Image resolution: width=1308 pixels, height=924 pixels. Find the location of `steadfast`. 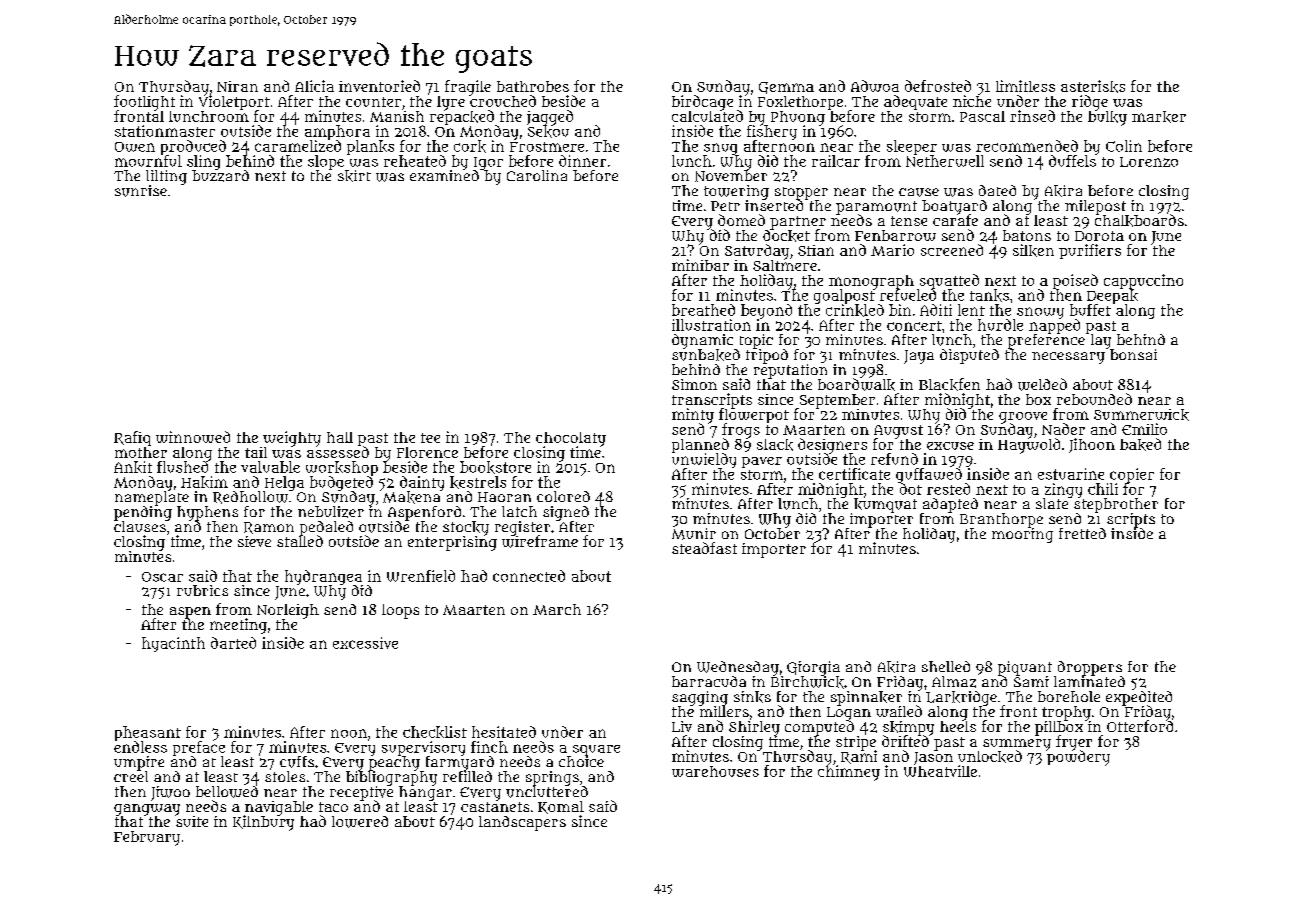

steadfast is located at coordinates (704, 548).
